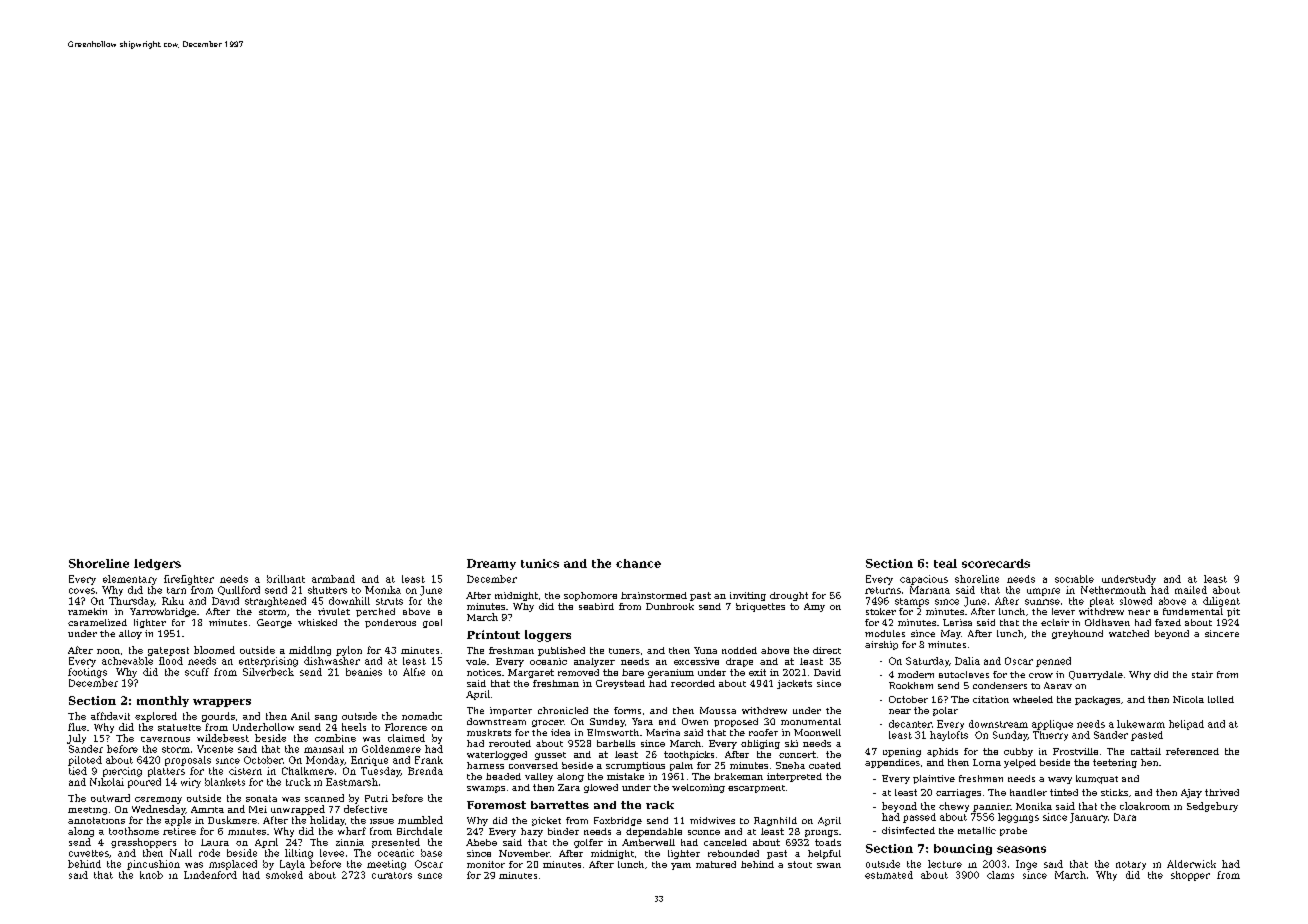 The width and height of the screenshot is (1308, 924). I want to click on canceled, so click(725, 842).
